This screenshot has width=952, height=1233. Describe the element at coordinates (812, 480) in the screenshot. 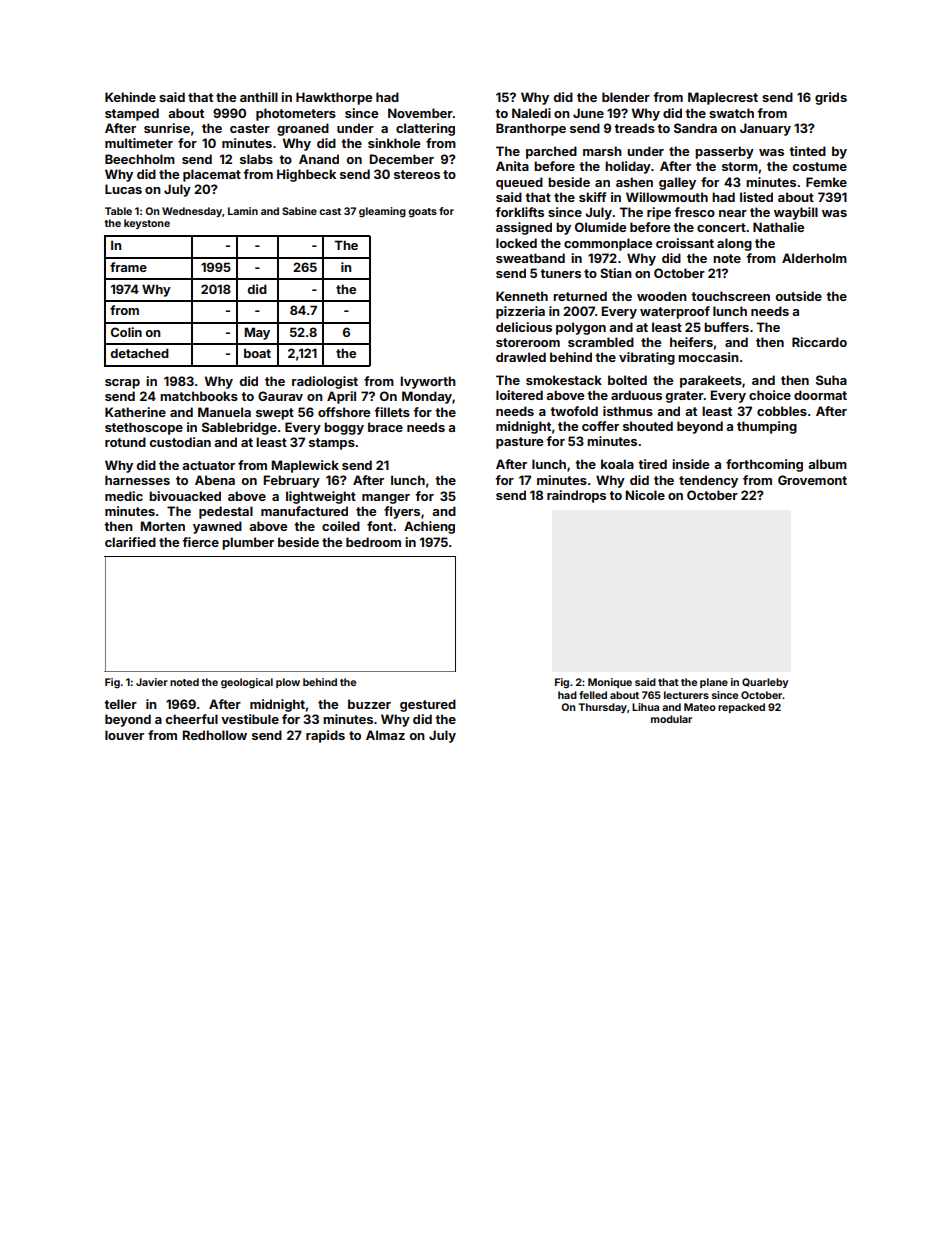

I see `Grovemont` at that location.
